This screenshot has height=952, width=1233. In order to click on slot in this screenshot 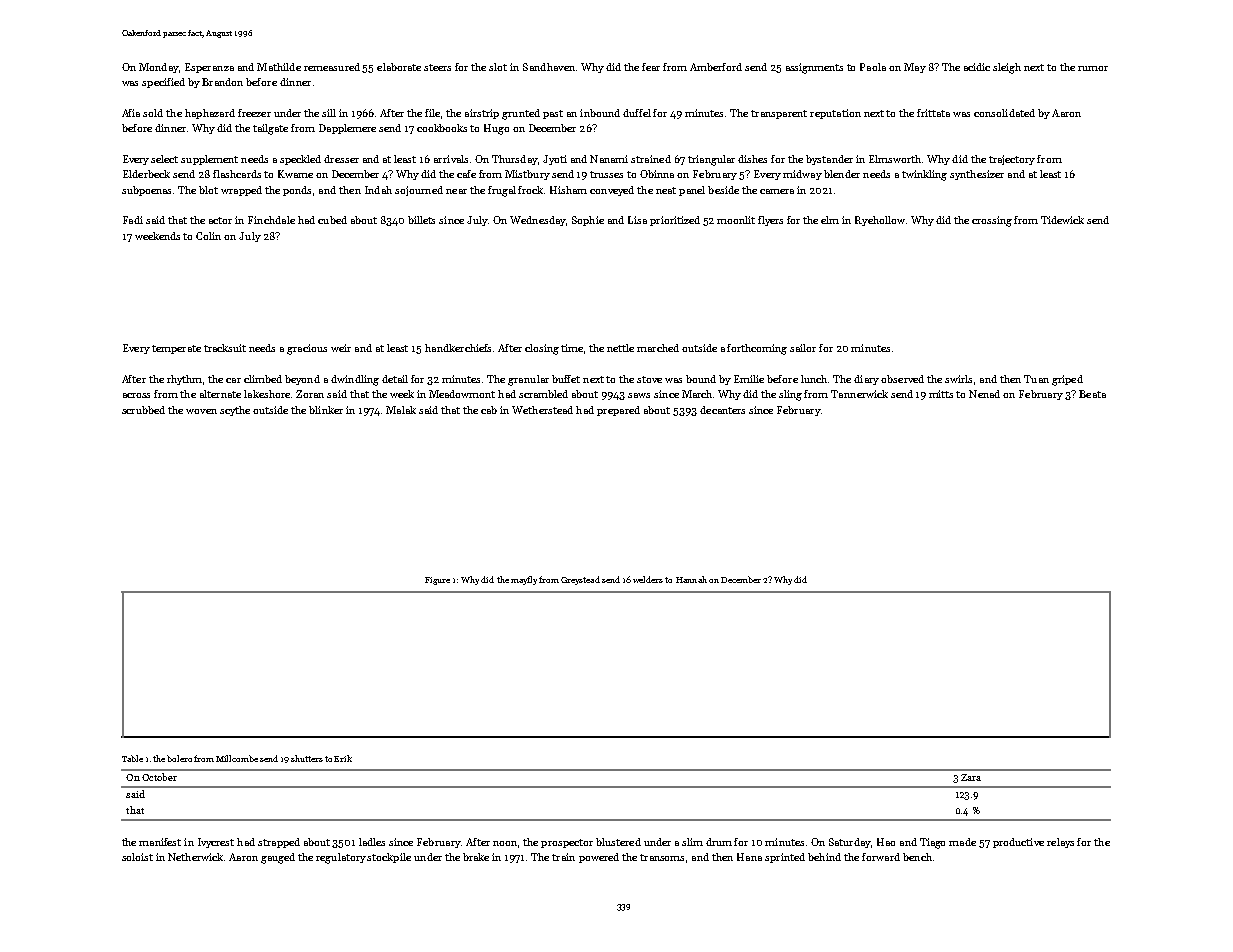, I will do `click(498, 67)`.
